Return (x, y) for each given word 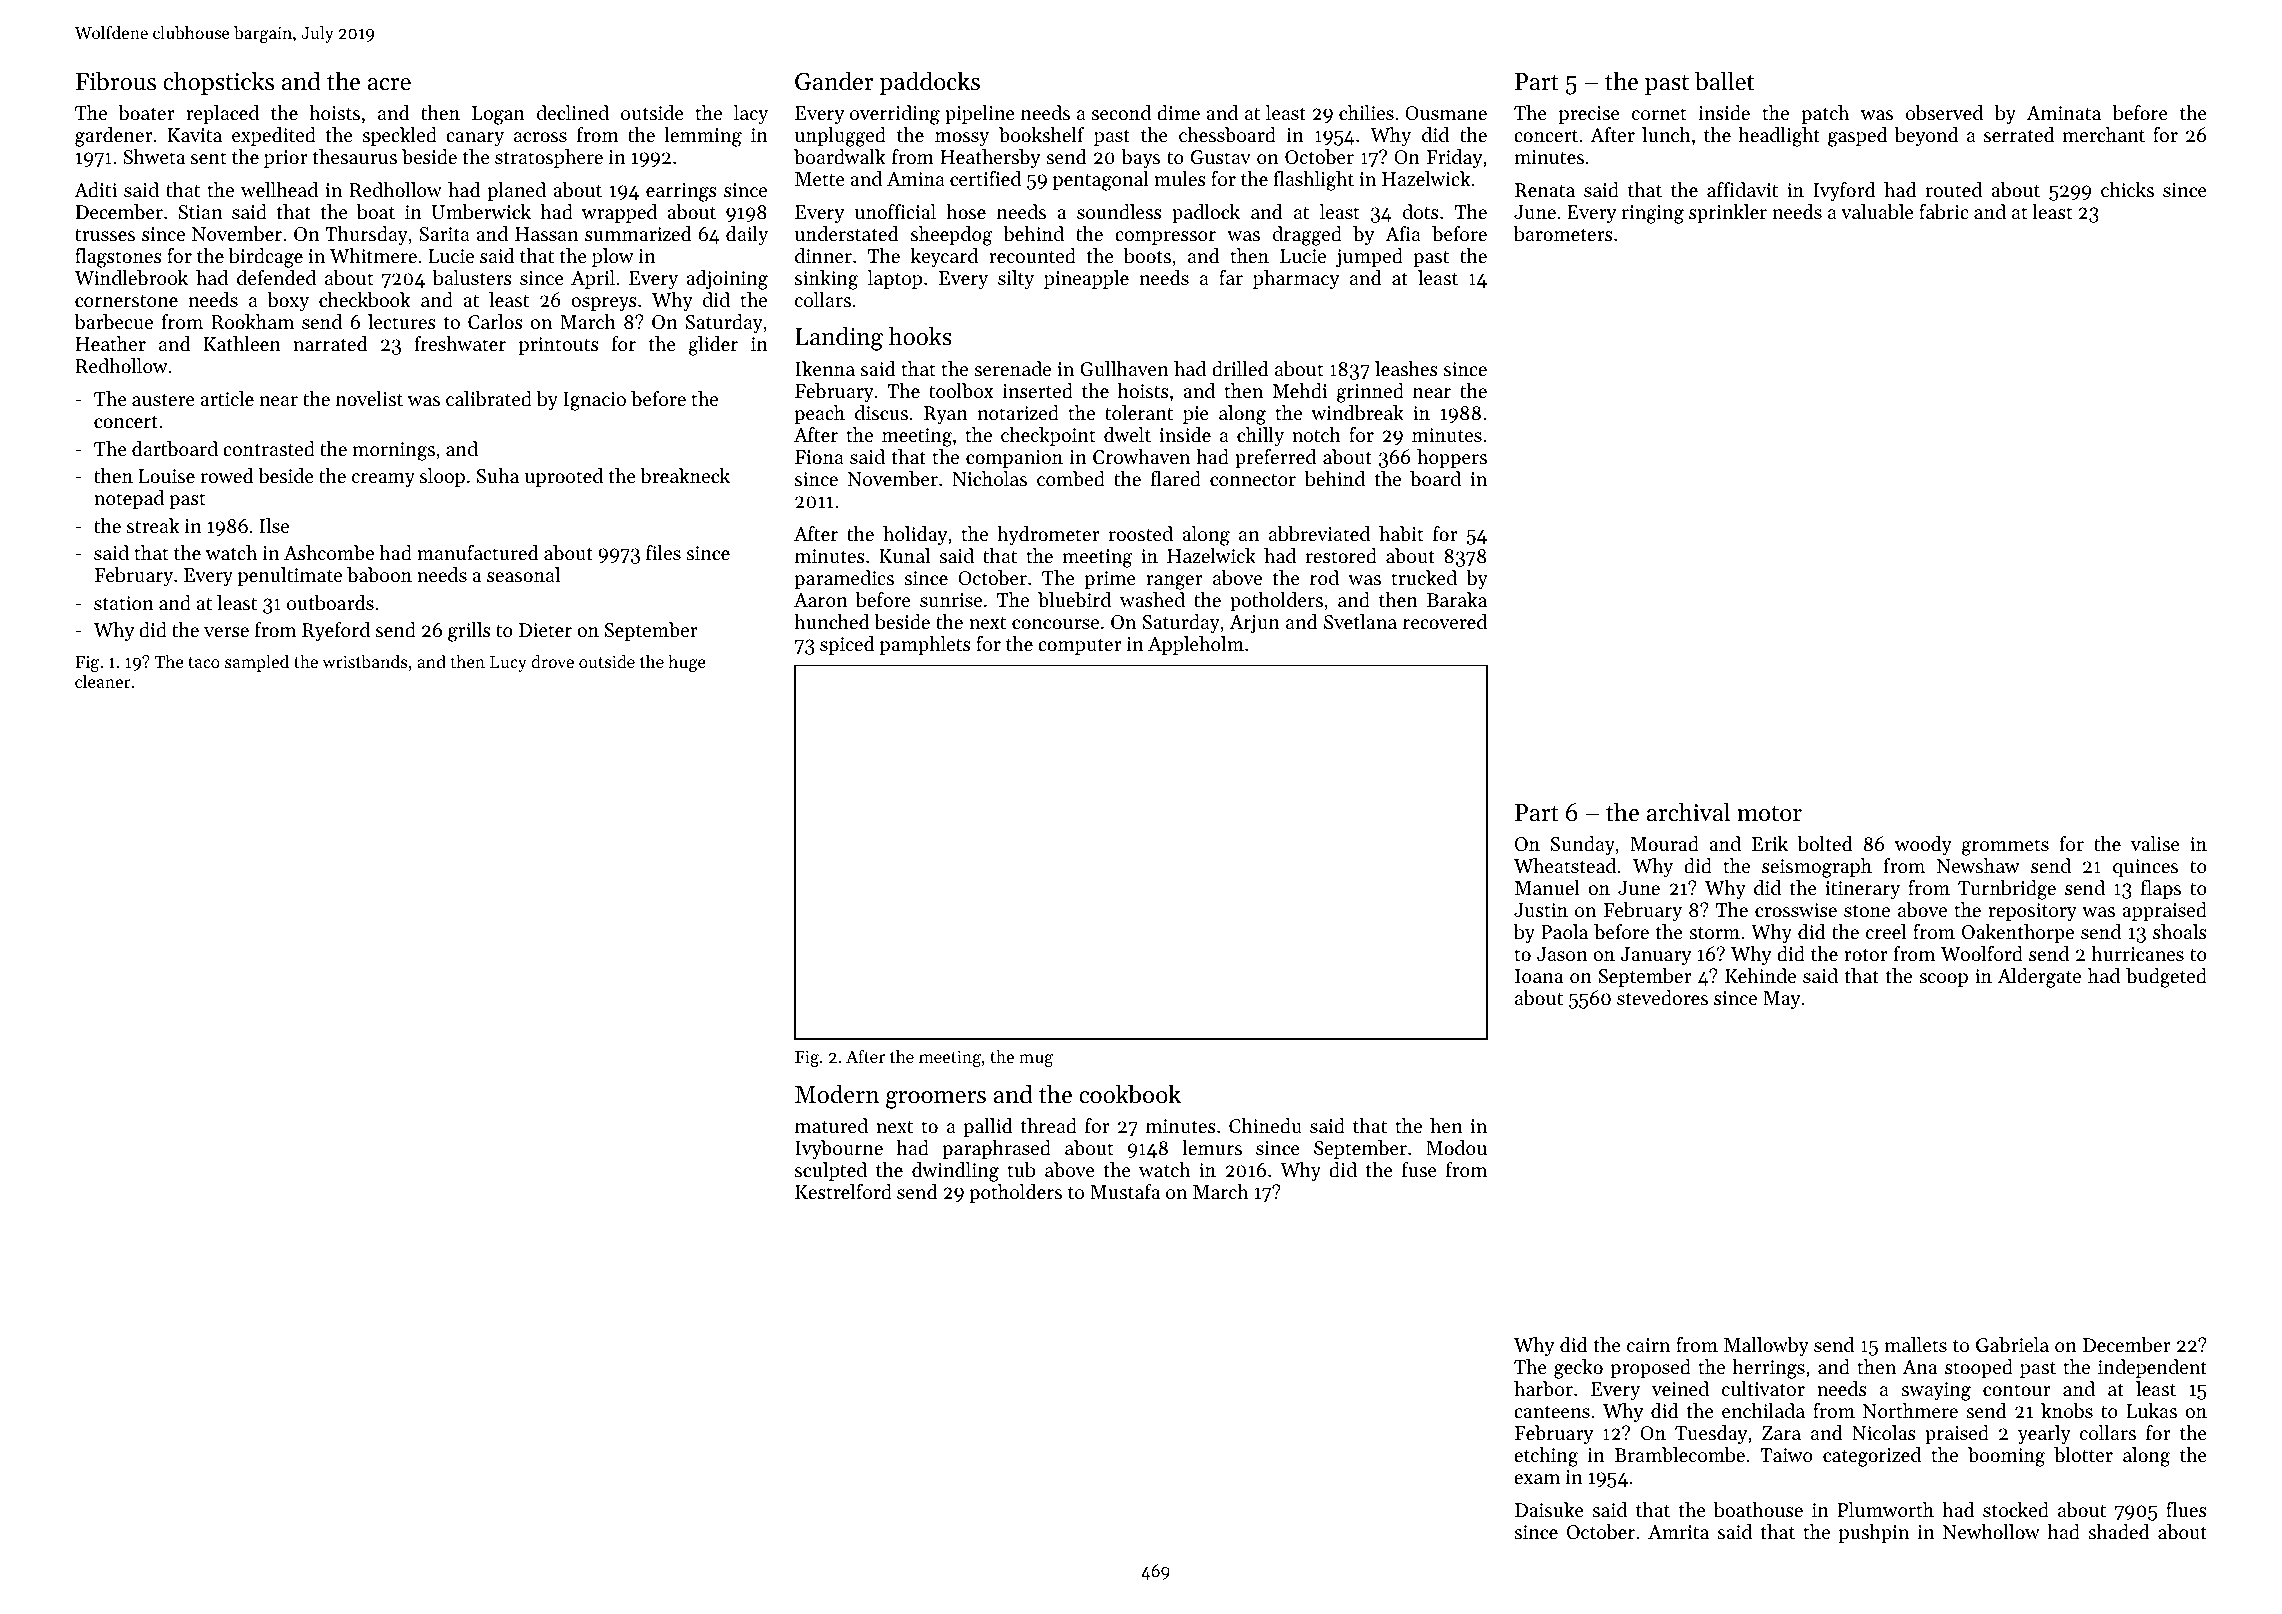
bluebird (1074, 600)
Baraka (1457, 599)
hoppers (1452, 458)
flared (1176, 479)
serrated (2019, 135)
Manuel (1547, 887)
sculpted (831, 1171)
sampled (257, 663)
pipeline (980, 114)
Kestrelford (843, 1192)
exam (1537, 1479)
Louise (167, 476)
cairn (1648, 1345)
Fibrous (116, 81)
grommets (2005, 847)
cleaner (103, 681)
